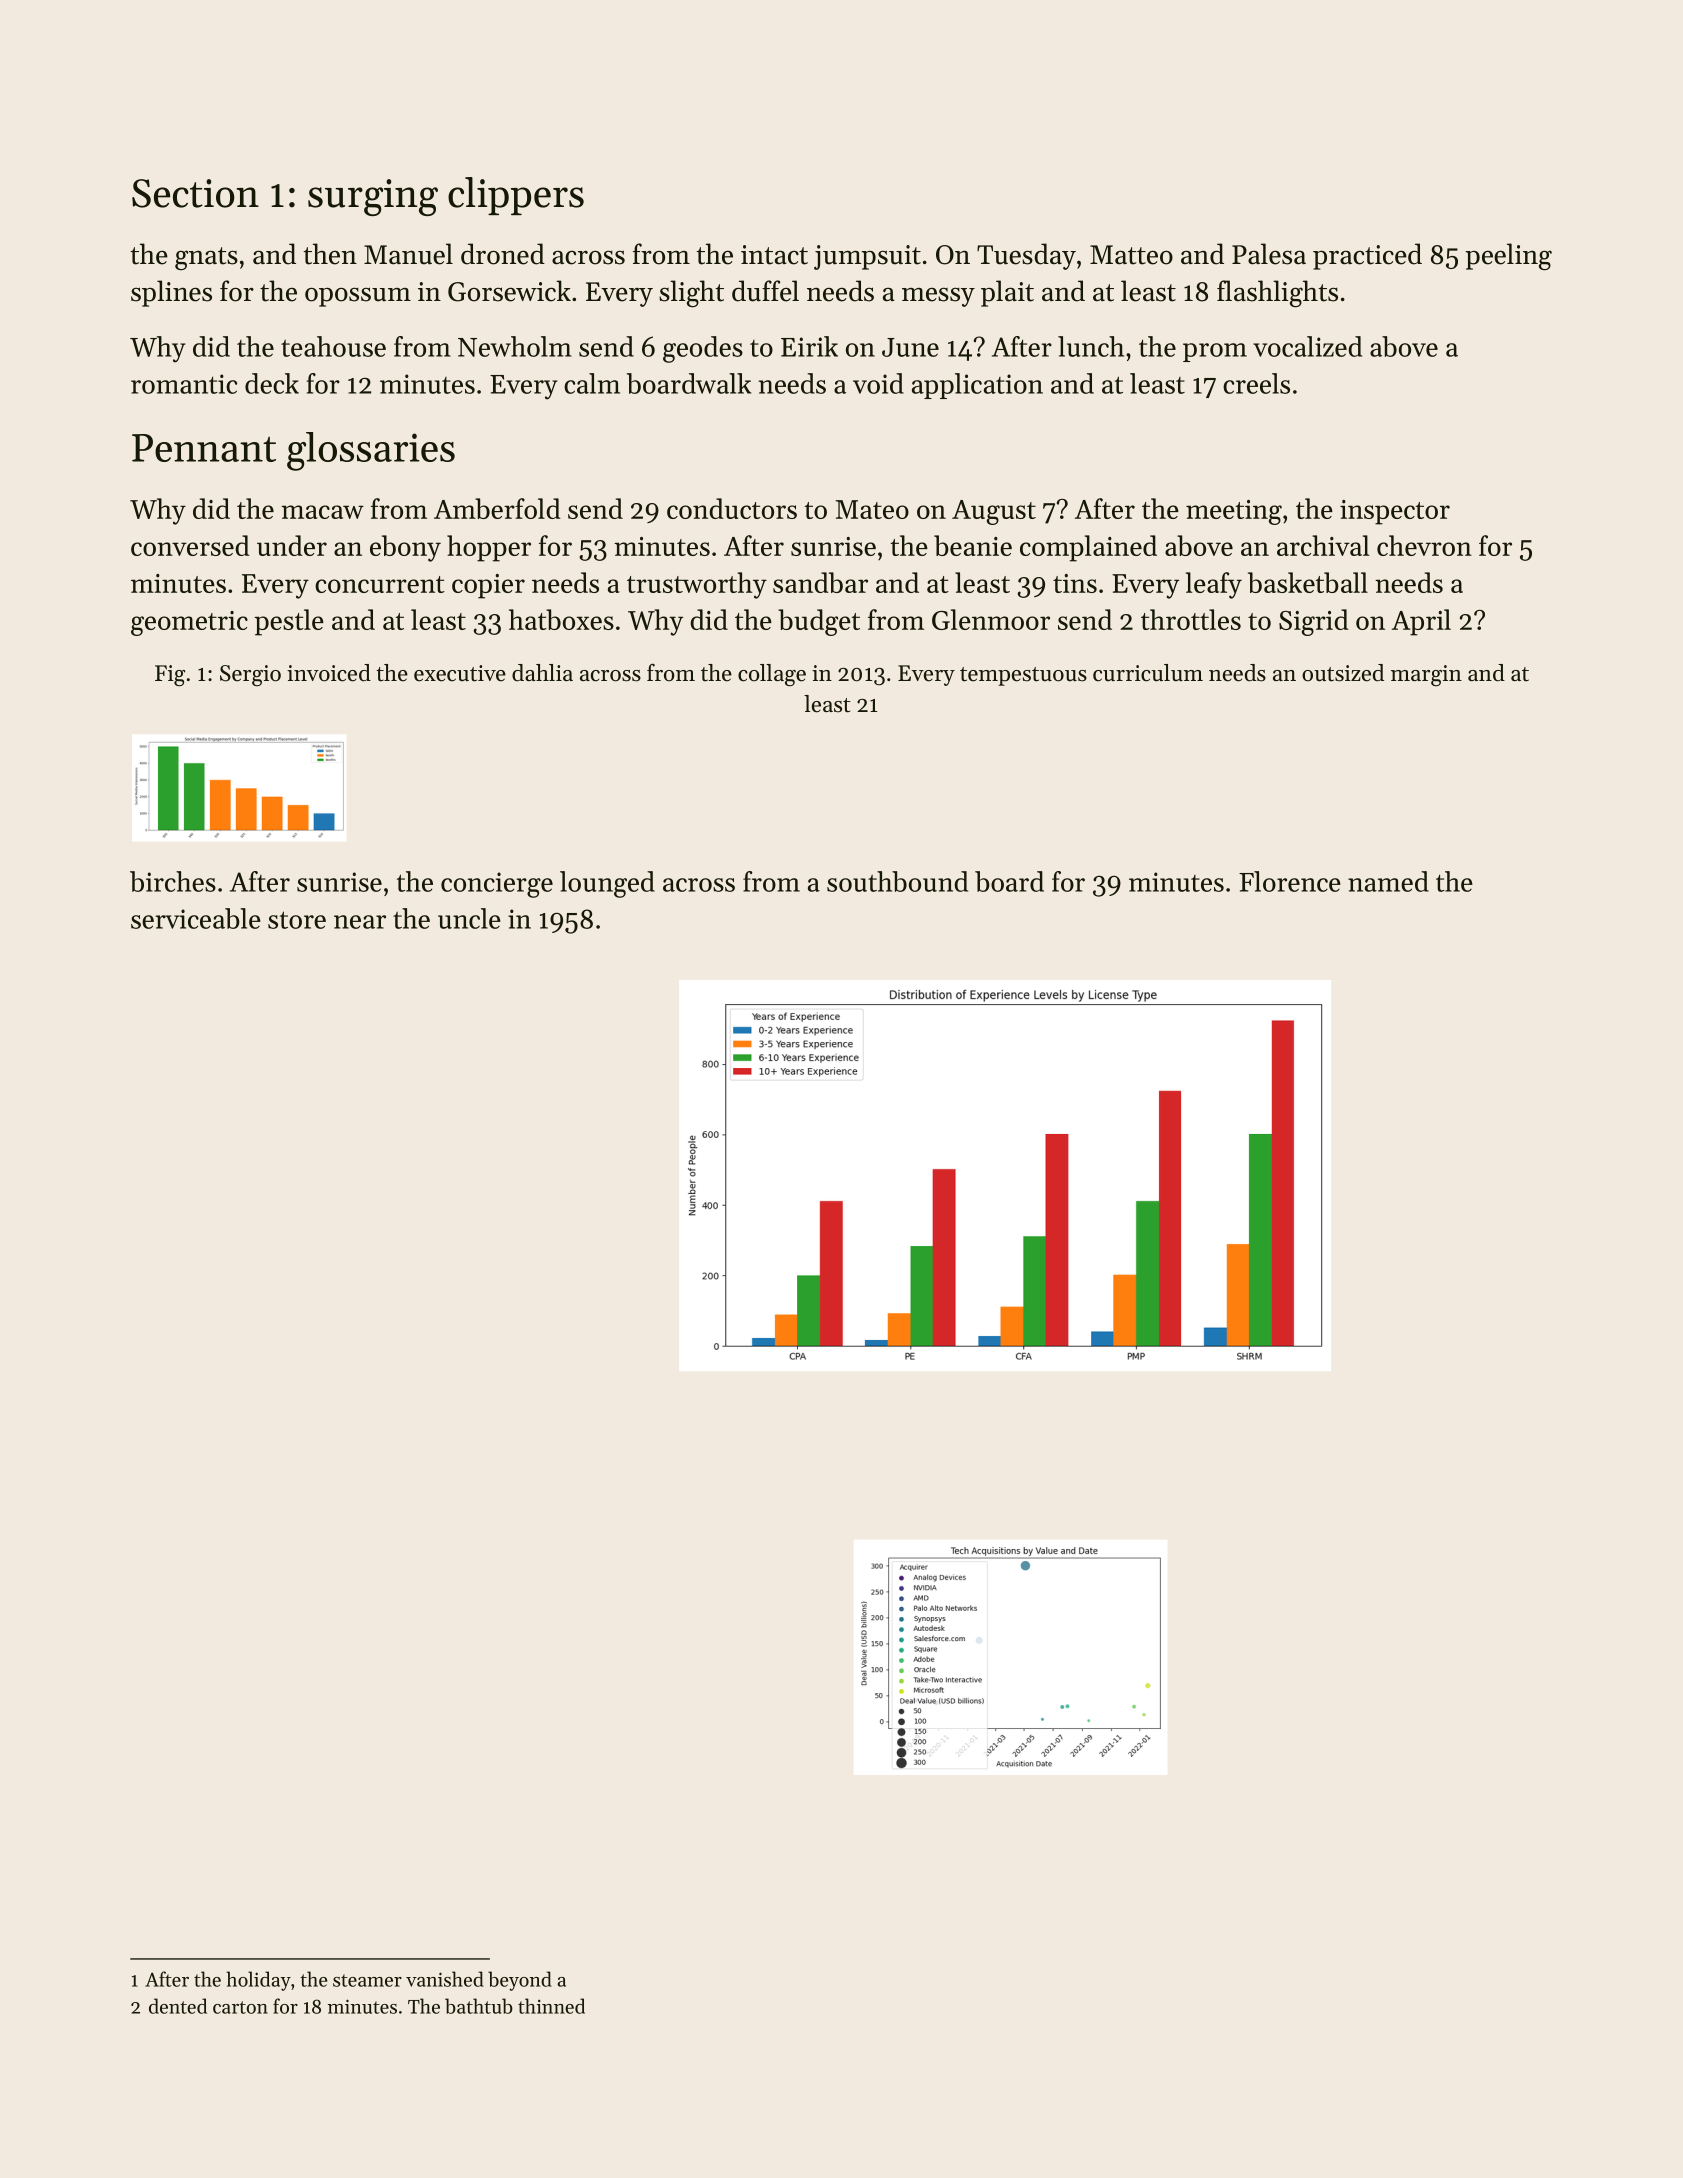 The image size is (1683, 2178). What do you see at coordinates (774, 255) in the page?
I see `intact` at bounding box center [774, 255].
